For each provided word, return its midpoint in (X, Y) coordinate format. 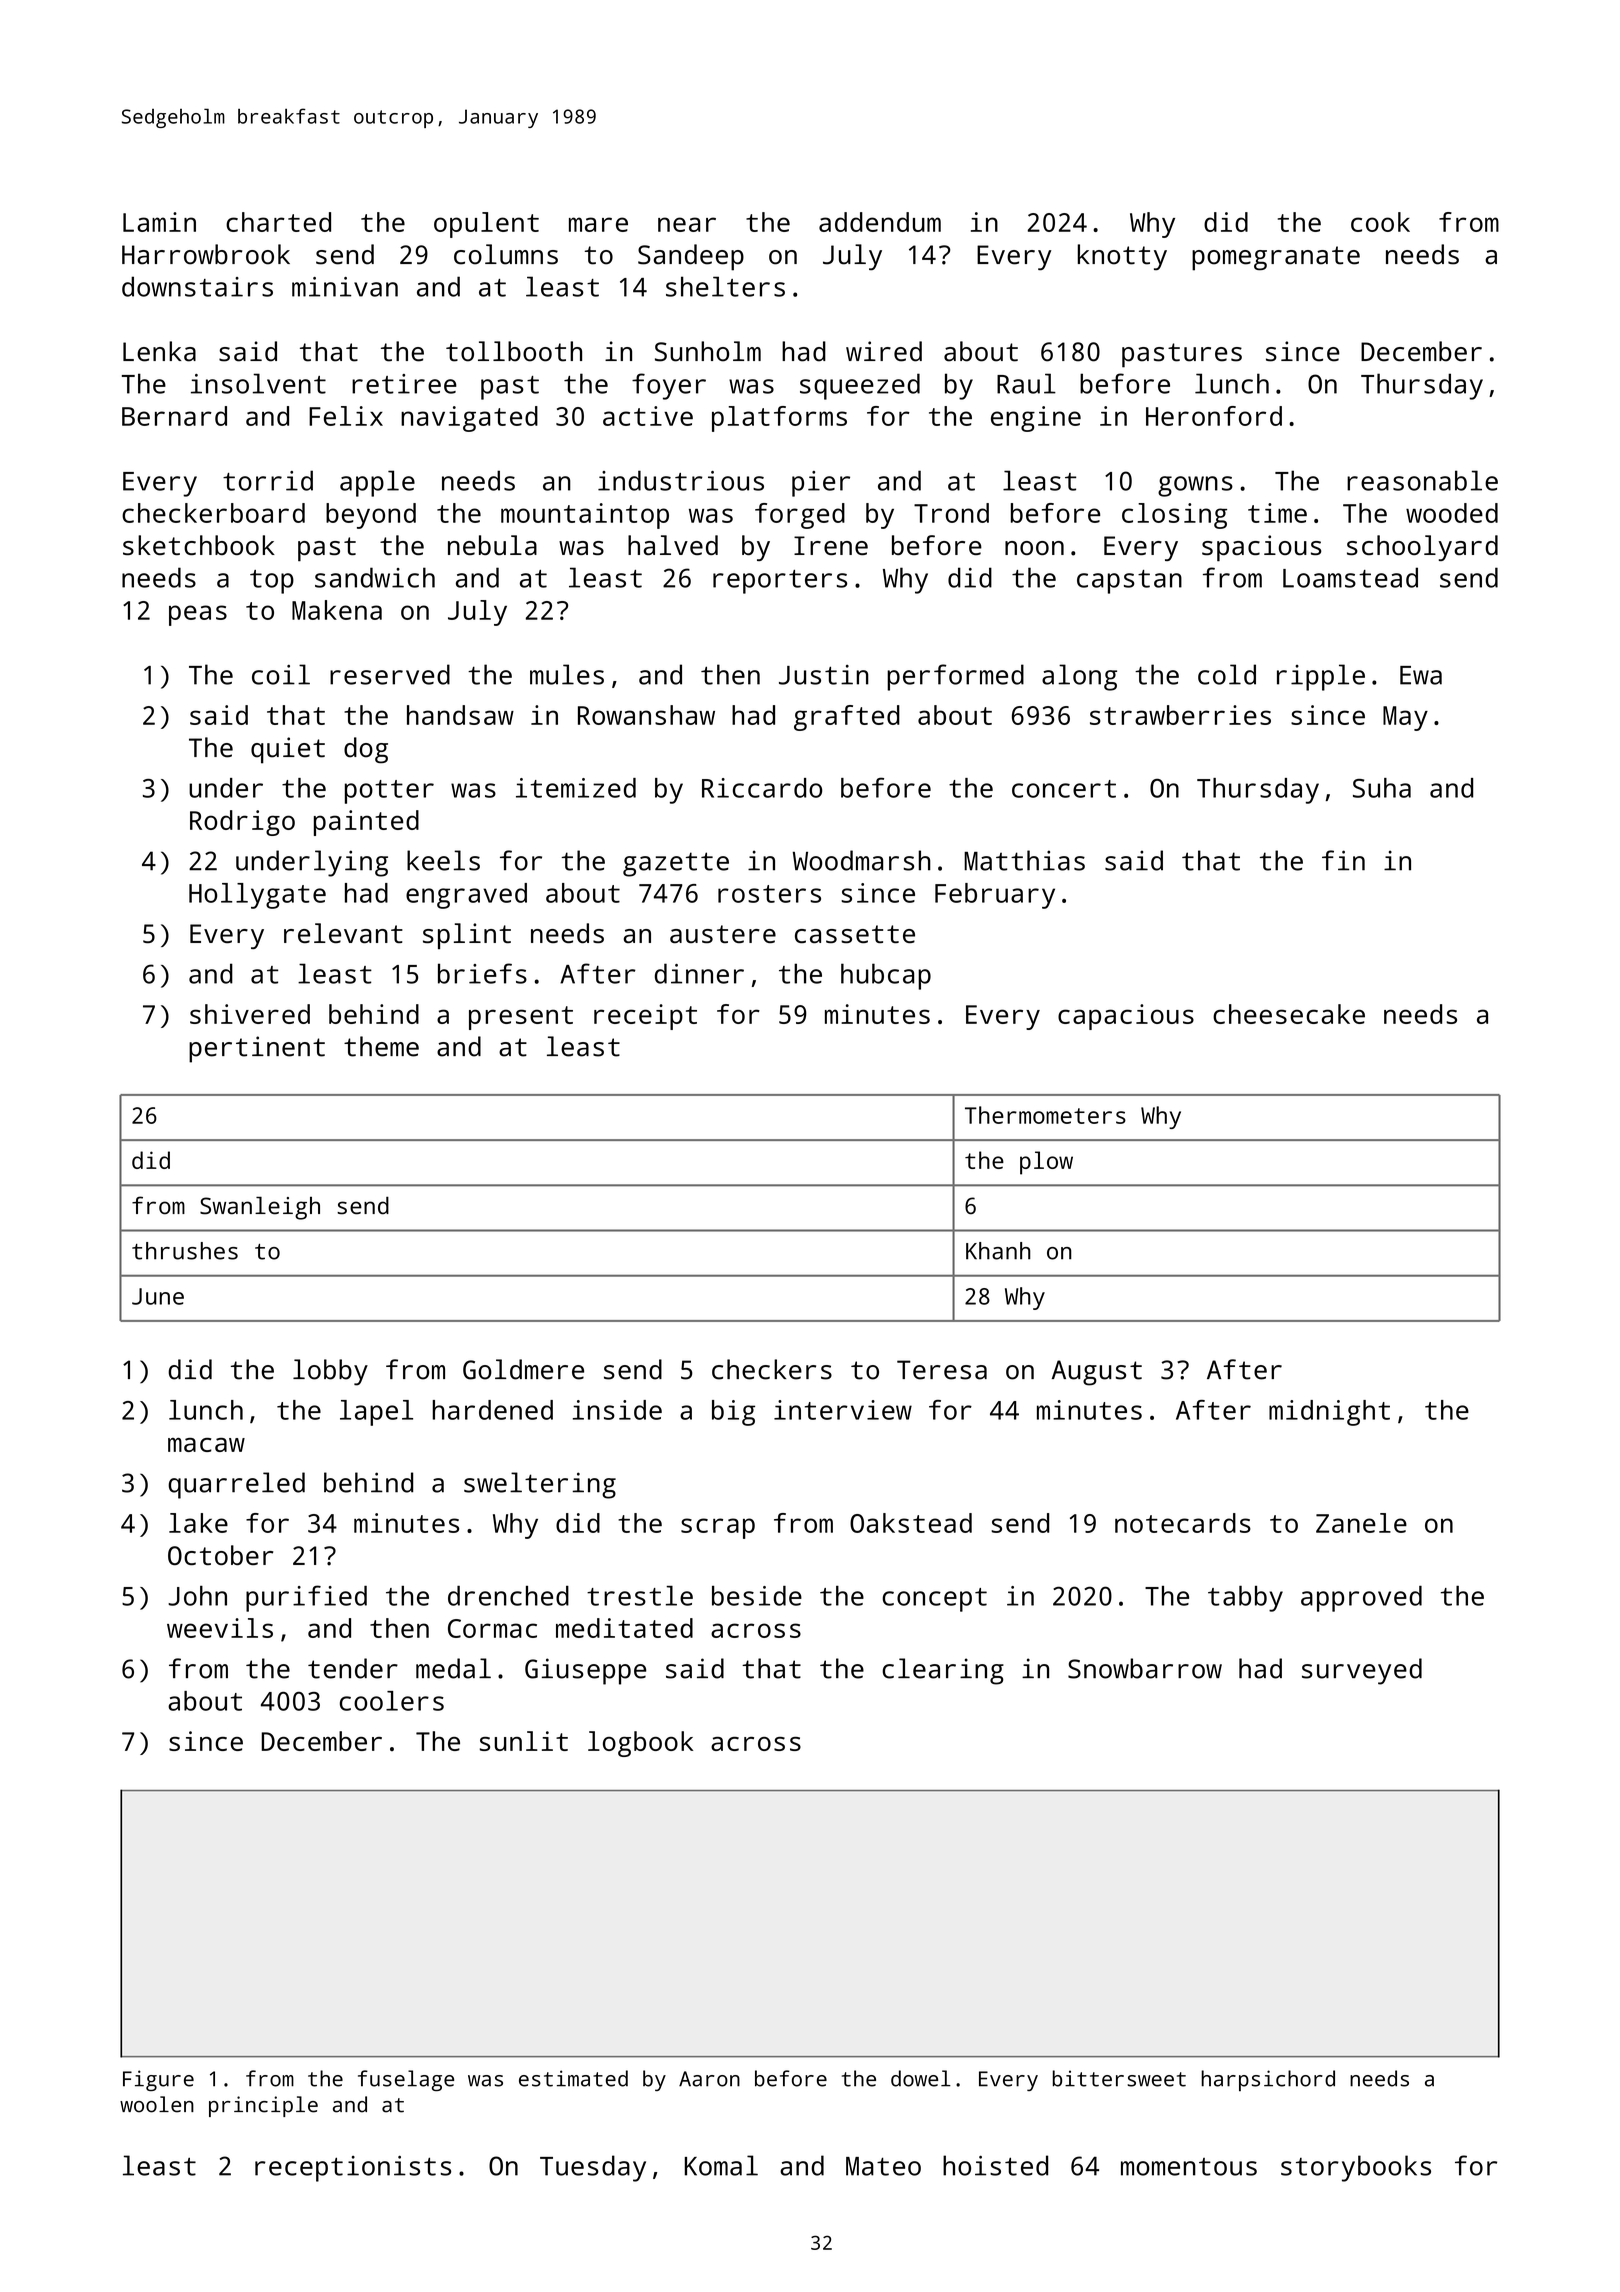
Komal (721, 2165)
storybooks (1356, 2168)
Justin (824, 675)
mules (567, 674)
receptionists (353, 2169)
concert (1064, 789)
